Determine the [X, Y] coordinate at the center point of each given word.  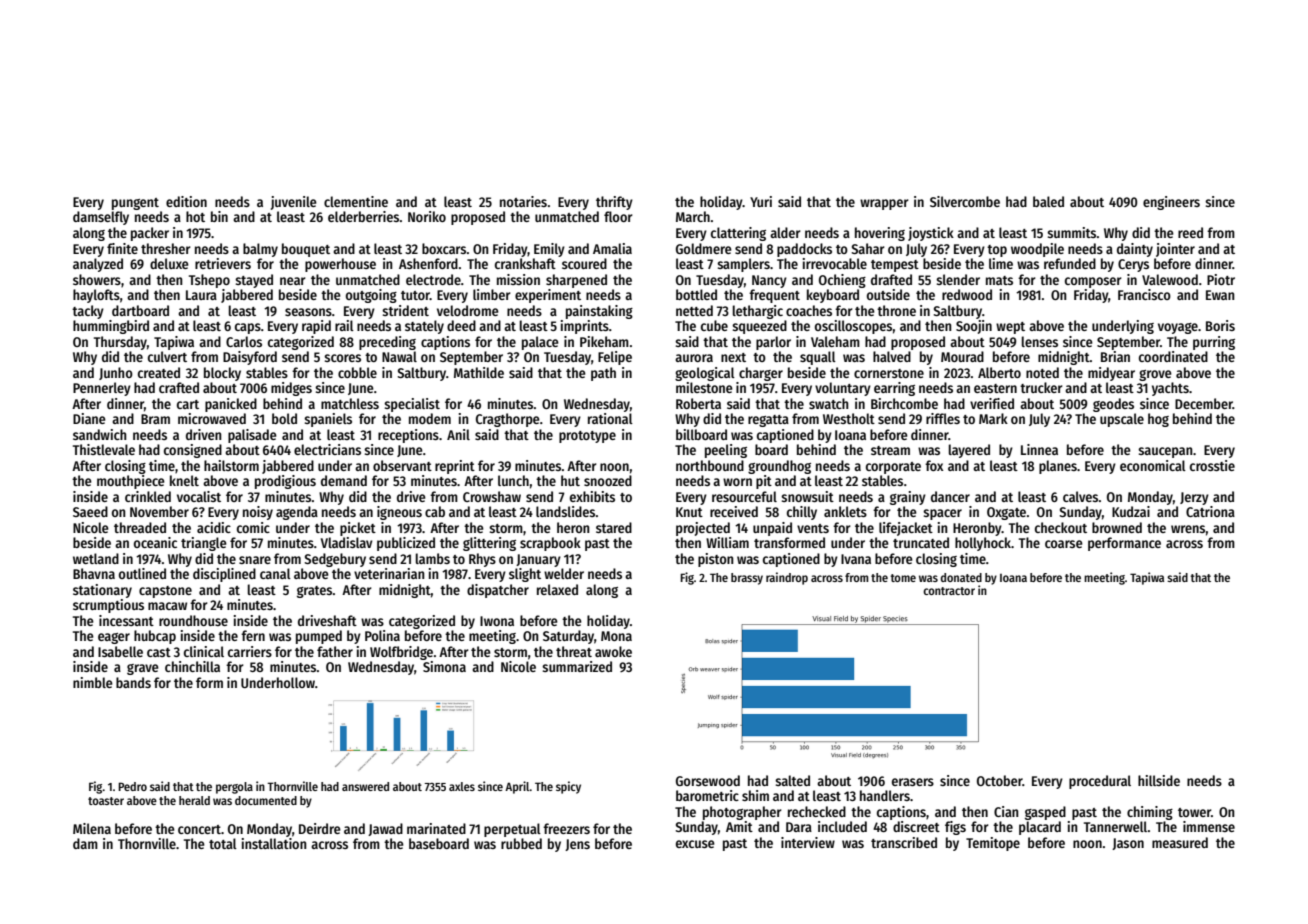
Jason [1128, 844]
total [223, 843]
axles [462, 786]
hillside [1159, 780]
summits [1072, 232]
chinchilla [192, 666]
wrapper [884, 204]
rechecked [817, 811]
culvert [167, 356]
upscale [1122, 420]
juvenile [294, 203]
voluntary [843, 389]
